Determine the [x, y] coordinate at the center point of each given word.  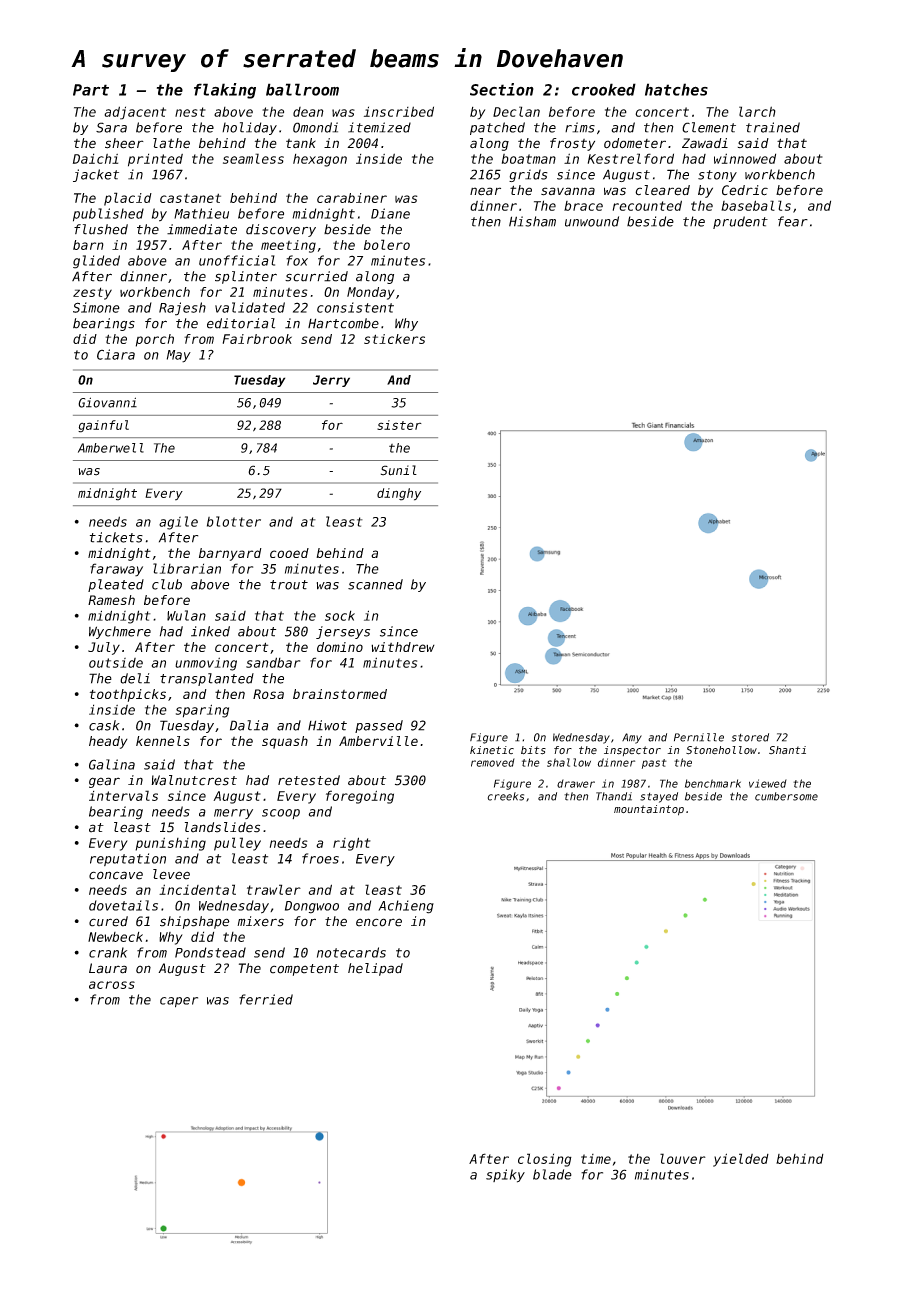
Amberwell [111, 448]
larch [757, 111]
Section [502, 89]
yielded [741, 1160]
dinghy [399, 494]
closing [545, 1160]
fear [793, 221]
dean [308, 112]
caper [179, 1002]
